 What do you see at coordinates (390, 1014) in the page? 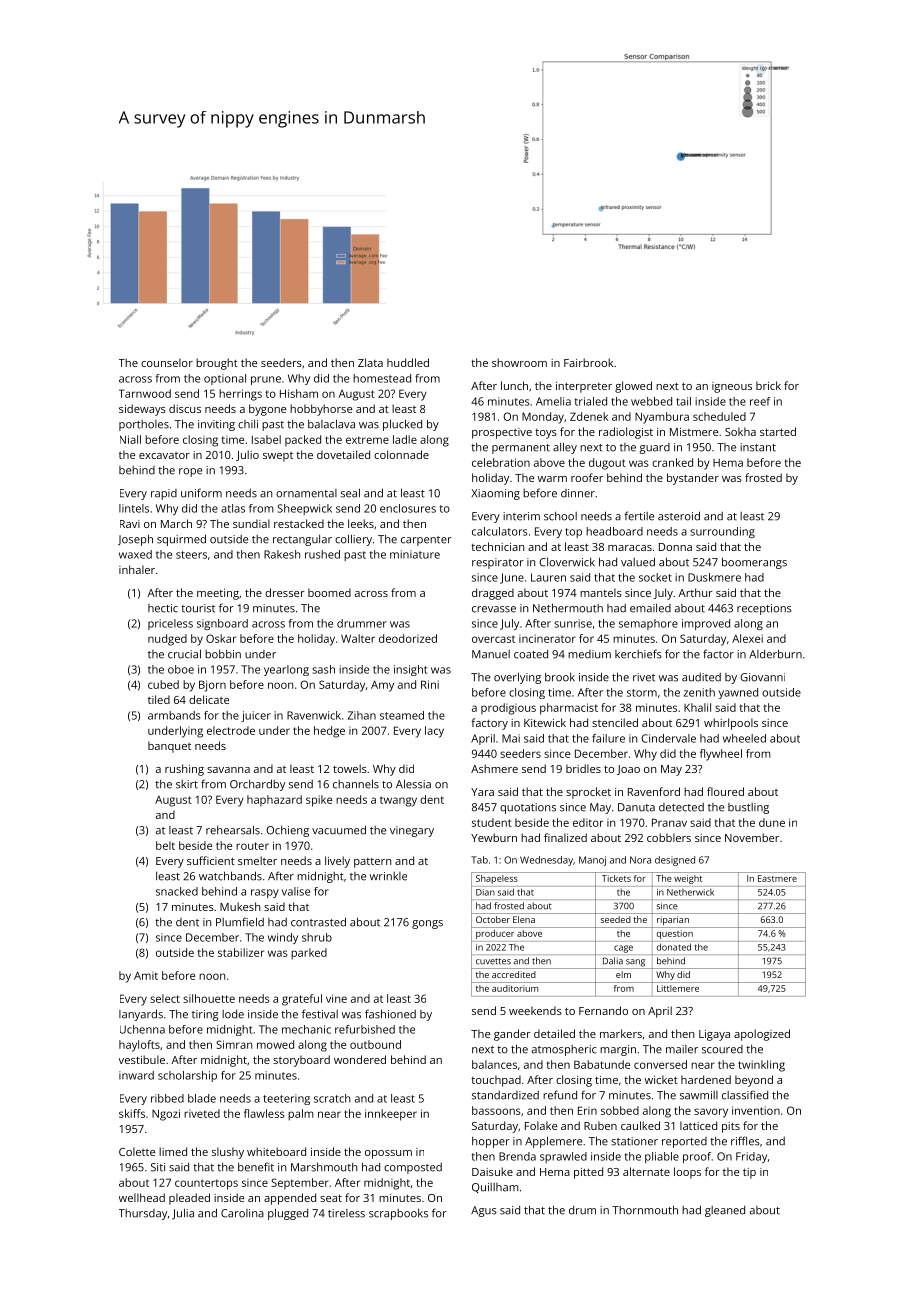
I see `fashioned` at bounding box center [390, 1014].
